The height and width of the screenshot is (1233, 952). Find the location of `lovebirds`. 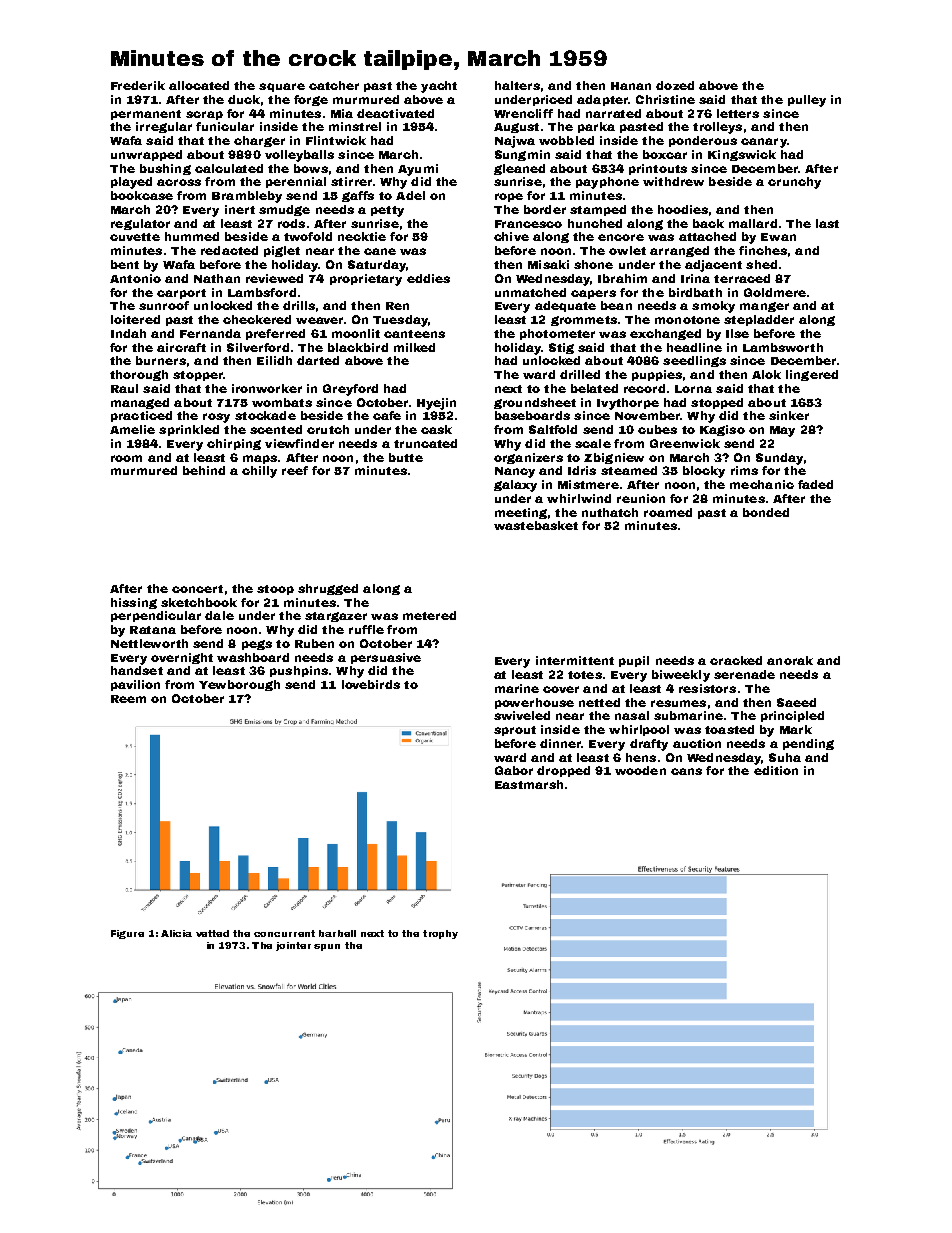

lovebirds is located at coordinates (371, 684).
